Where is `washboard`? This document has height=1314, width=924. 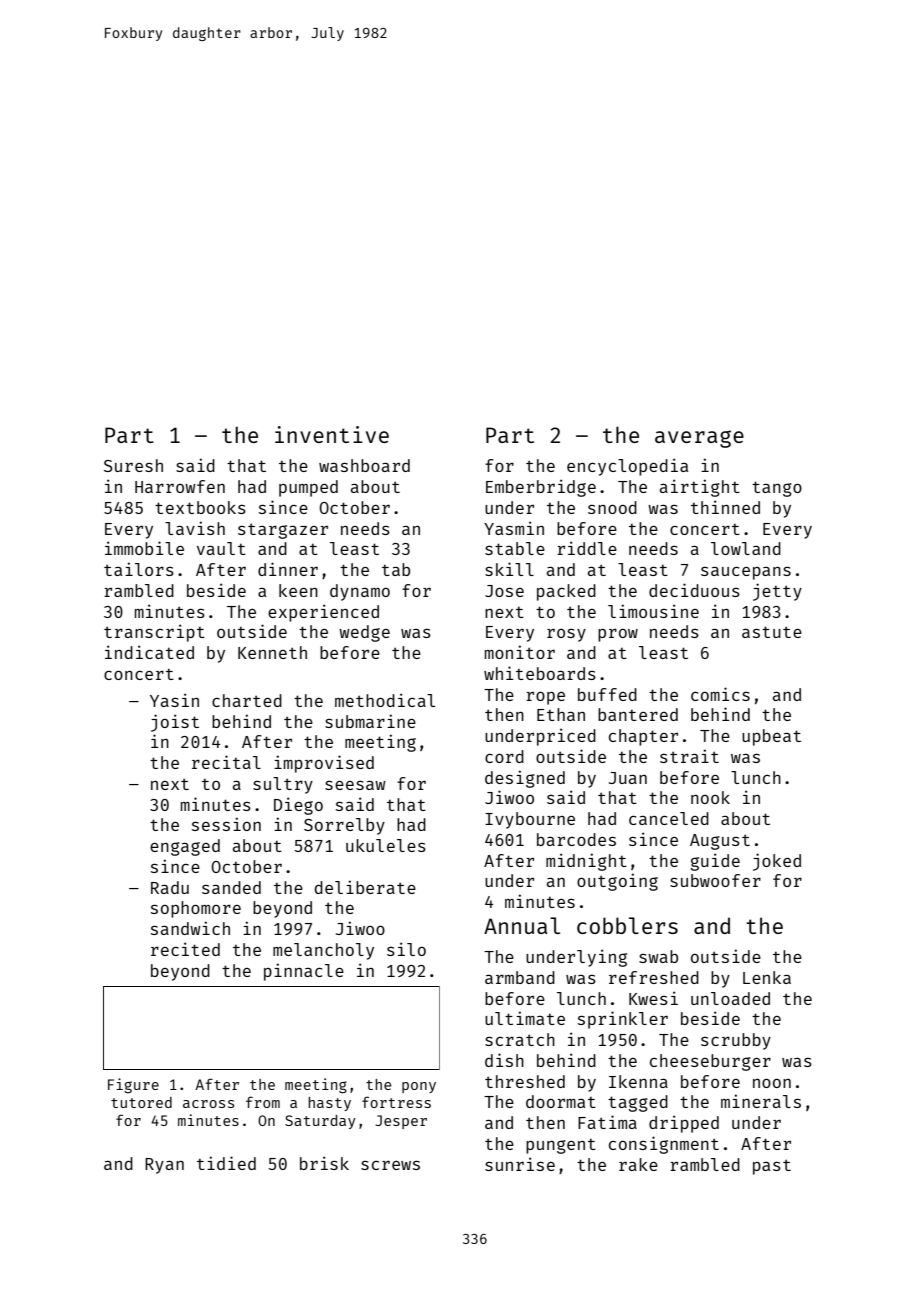 washboard is located at coordinates (364, 465).
